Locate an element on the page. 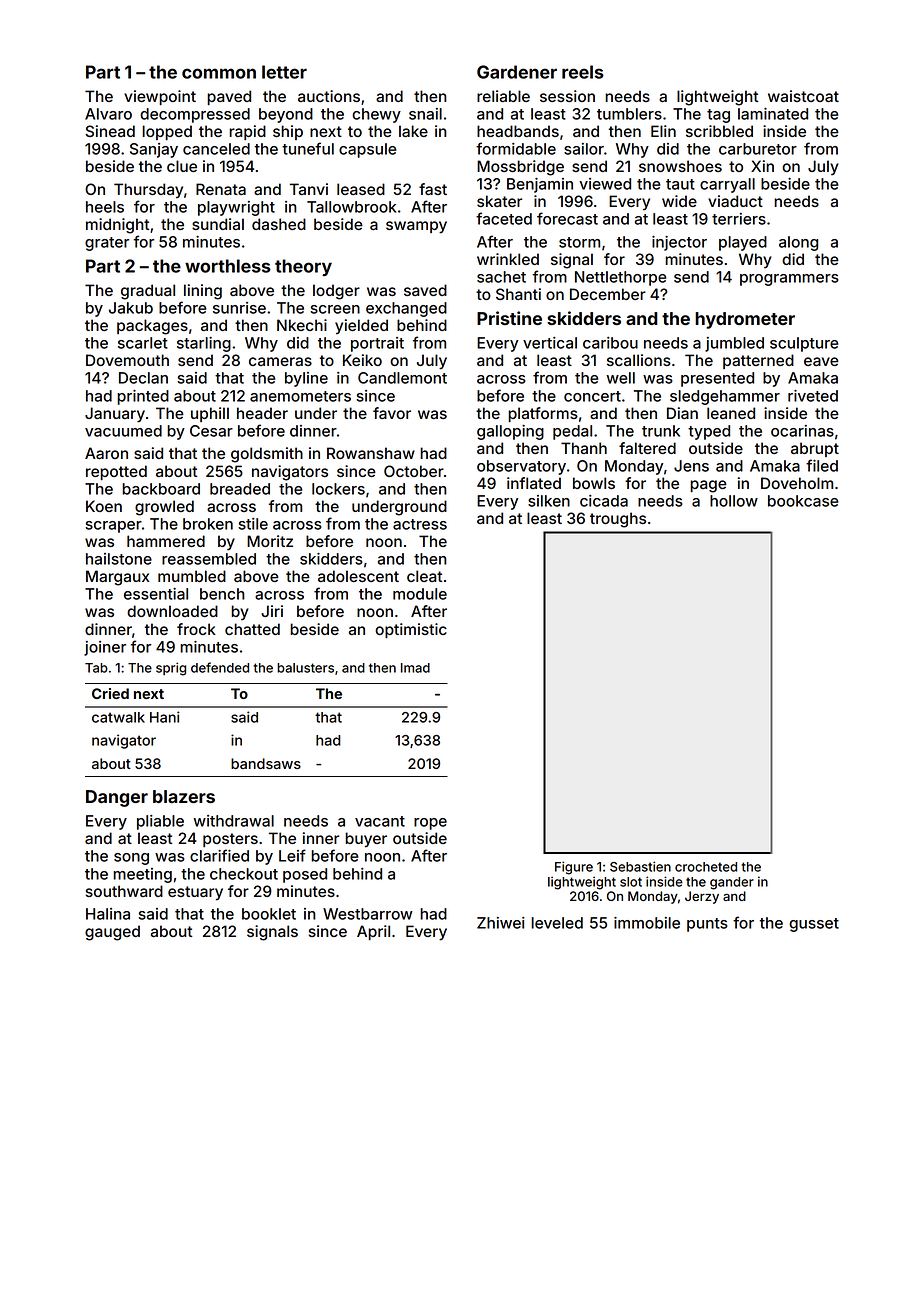 This document has width=924, height=1308. snowshoes is located at coordinates (680, 166).
